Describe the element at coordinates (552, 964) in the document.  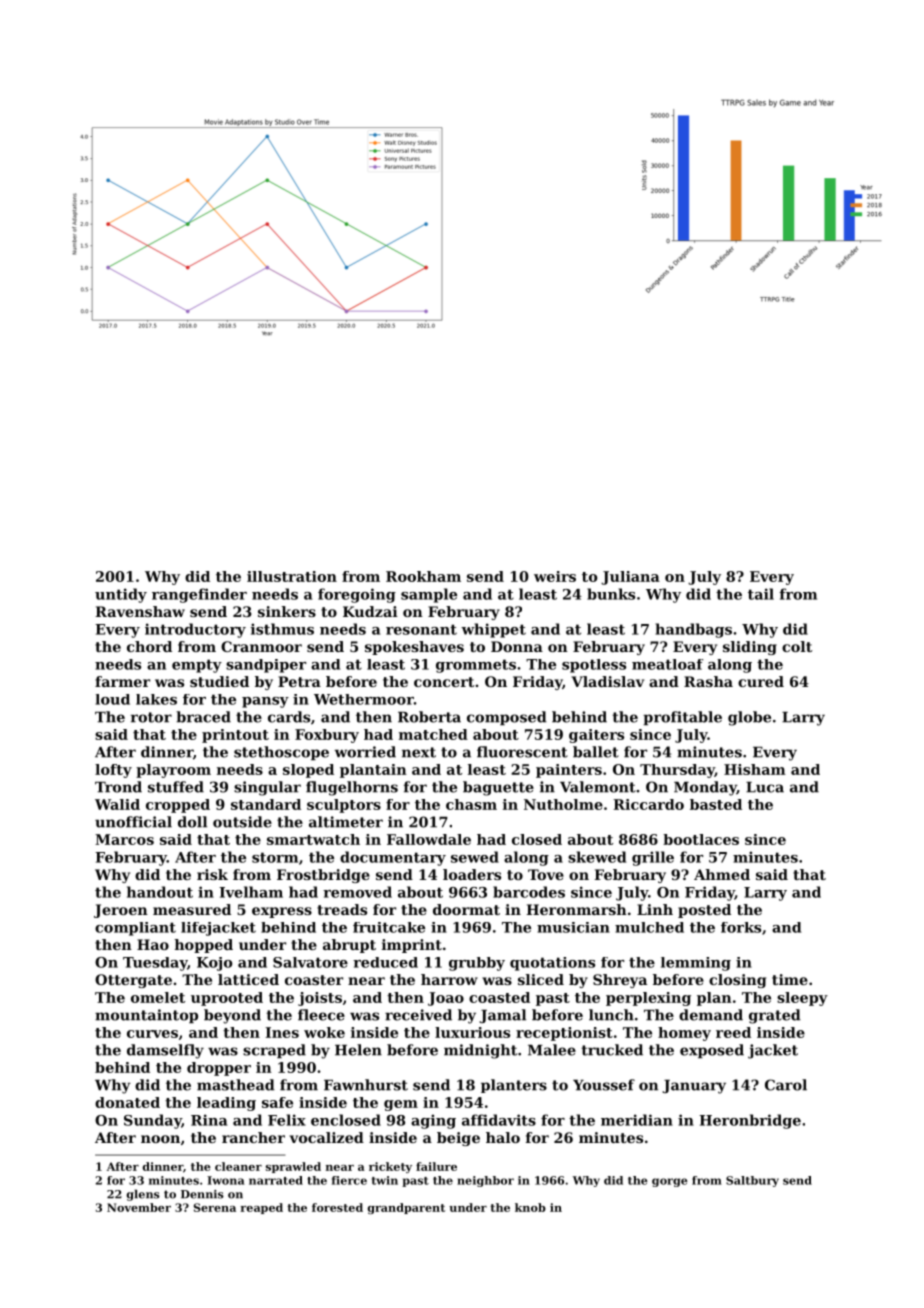
I see `quotations` at that location.
